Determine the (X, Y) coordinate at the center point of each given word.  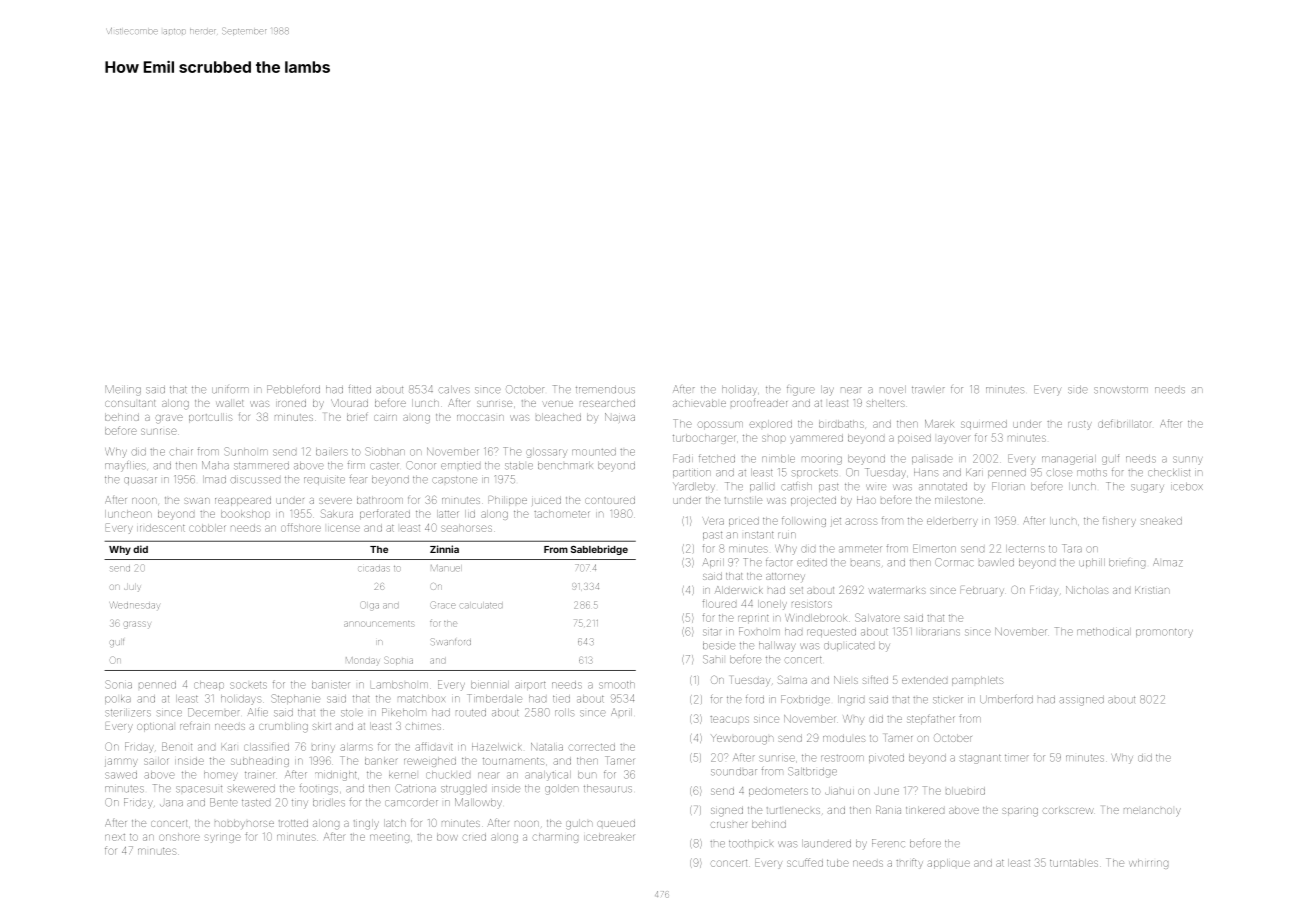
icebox (1187, 487)
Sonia (118, 684)
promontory (1164, 633)
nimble (778, 459)
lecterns (1025, 549)
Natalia (547, 747)
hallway (777, 646)
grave (169, 419)
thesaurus (608, 789)
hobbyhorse (244, 823)
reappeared (243, 501)
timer (1017, 758)
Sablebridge (599, 550)
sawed (121, 775)
